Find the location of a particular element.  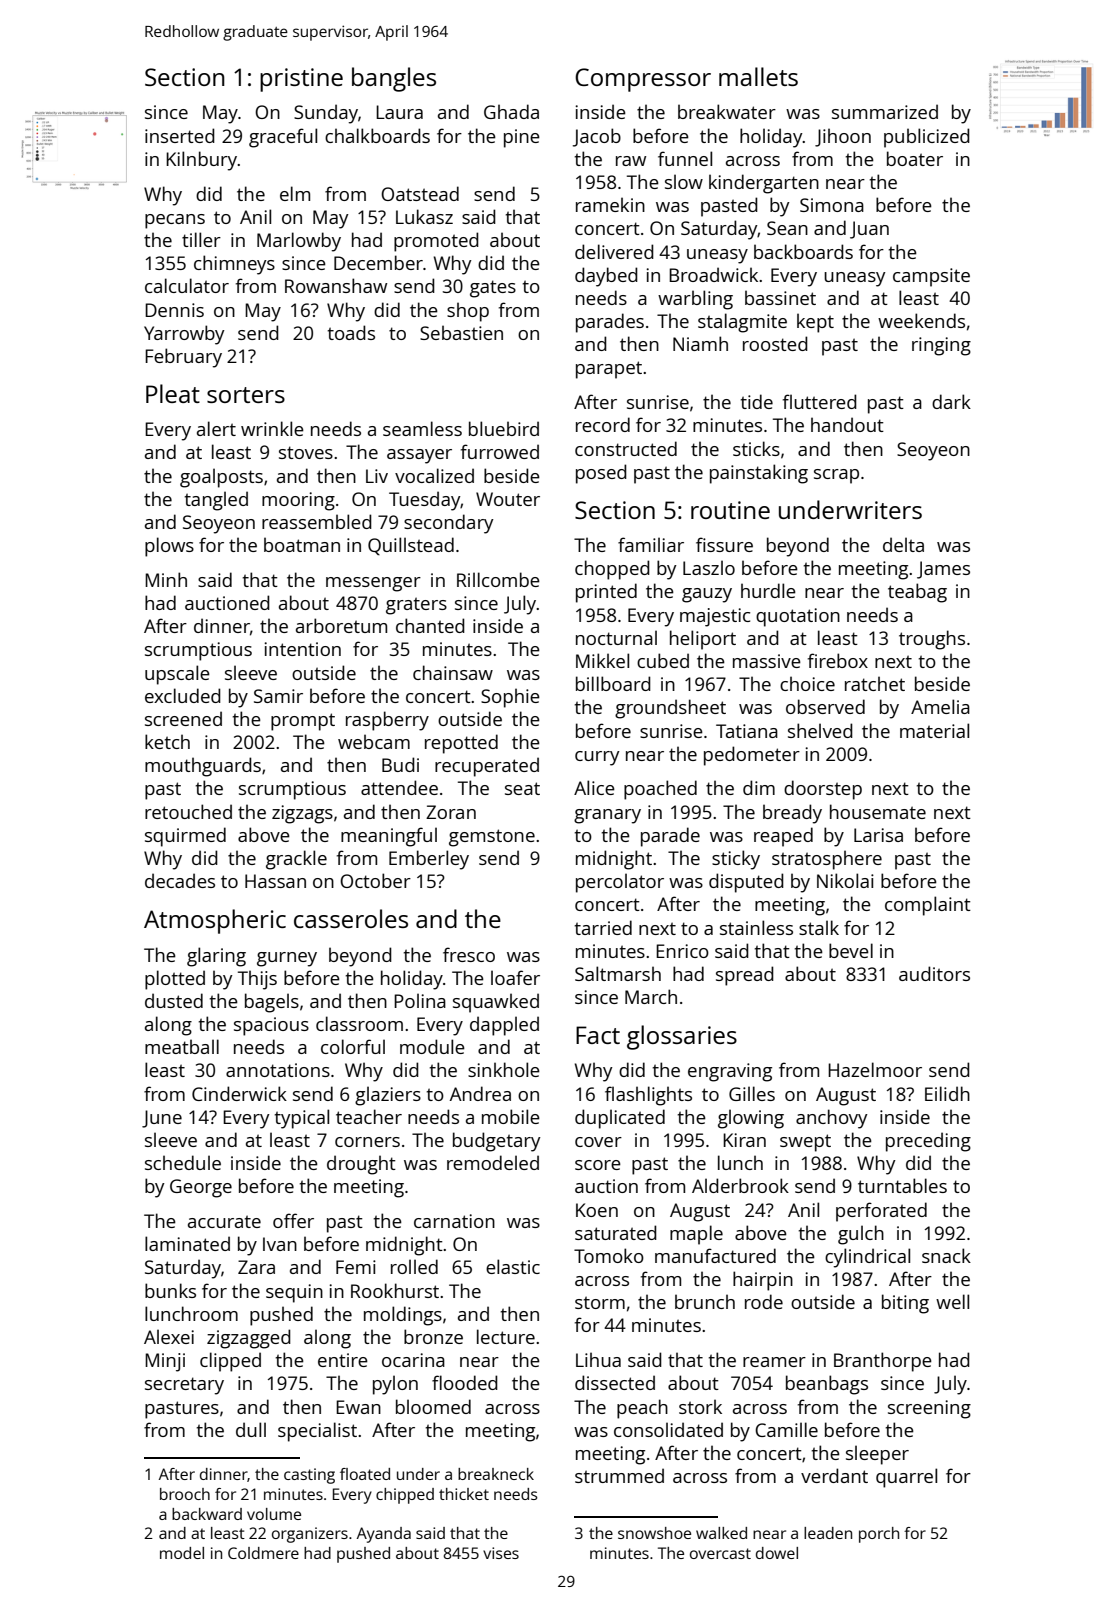

brooch is located at coordinates (185, 1494).
